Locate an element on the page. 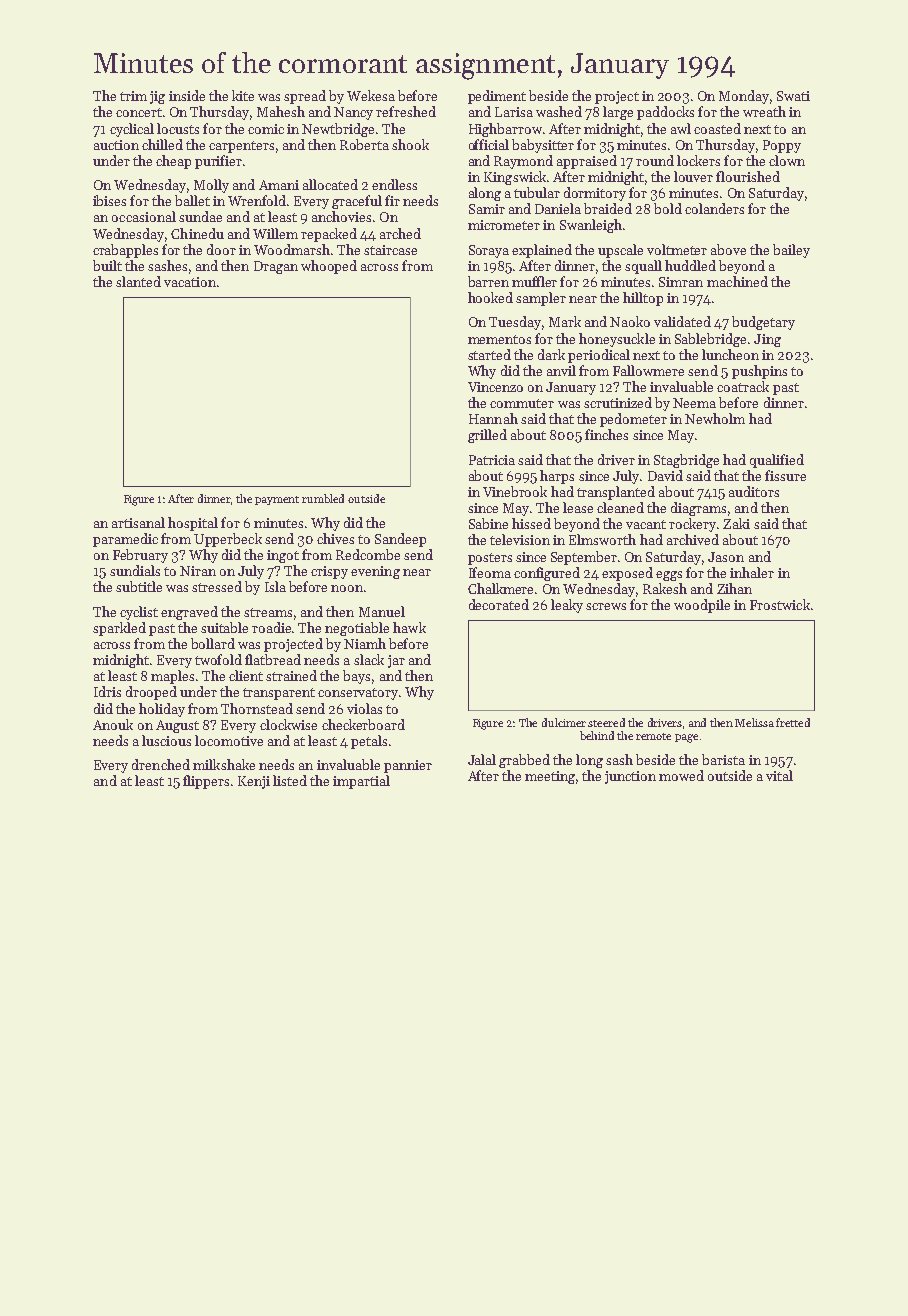  drenched is located at coordinates (161, 764).
